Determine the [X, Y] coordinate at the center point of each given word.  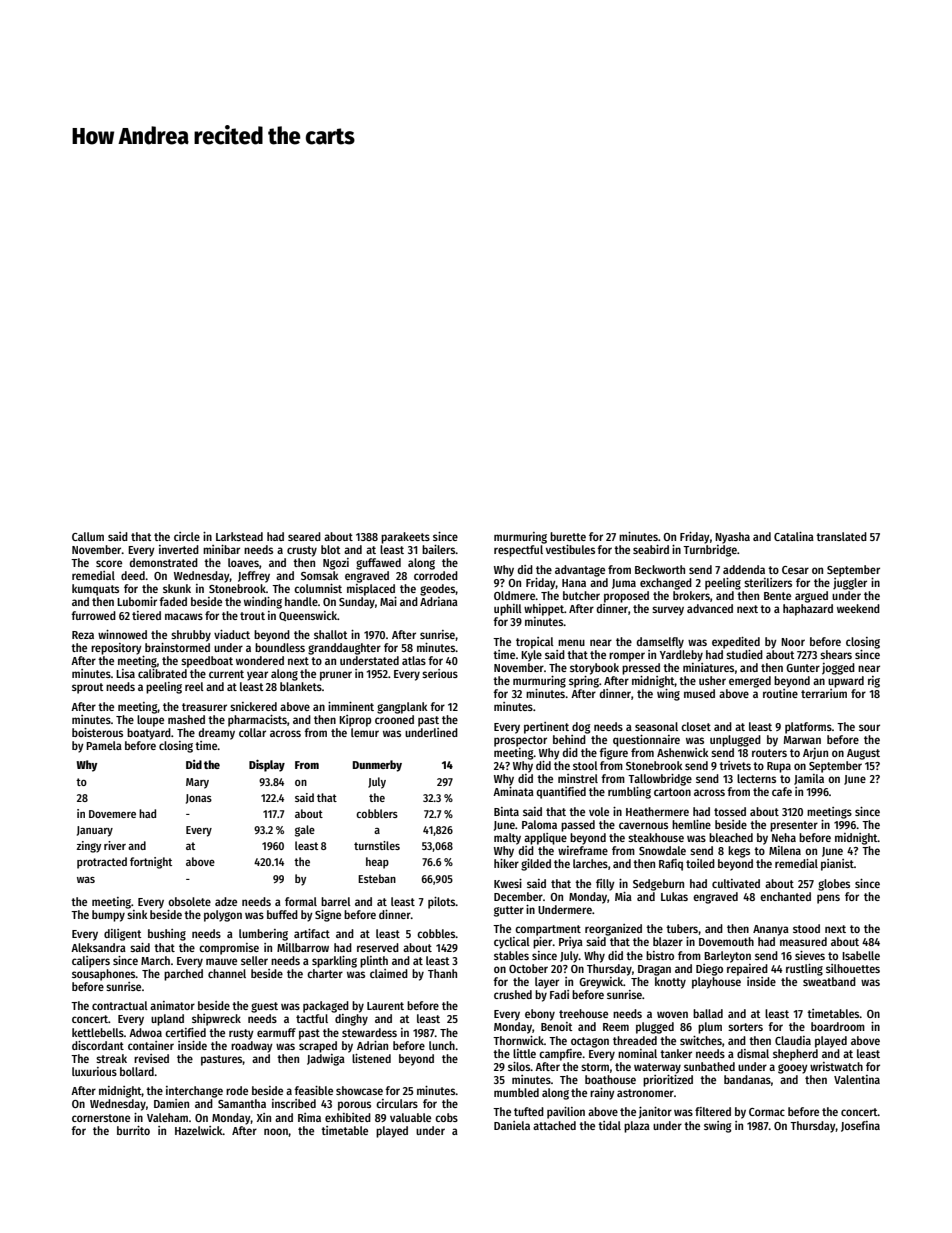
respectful [518, 551]
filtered [713, 1111]
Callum [88, 536]
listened [371, 1058]
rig [874, 682]
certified [185, 1032]
